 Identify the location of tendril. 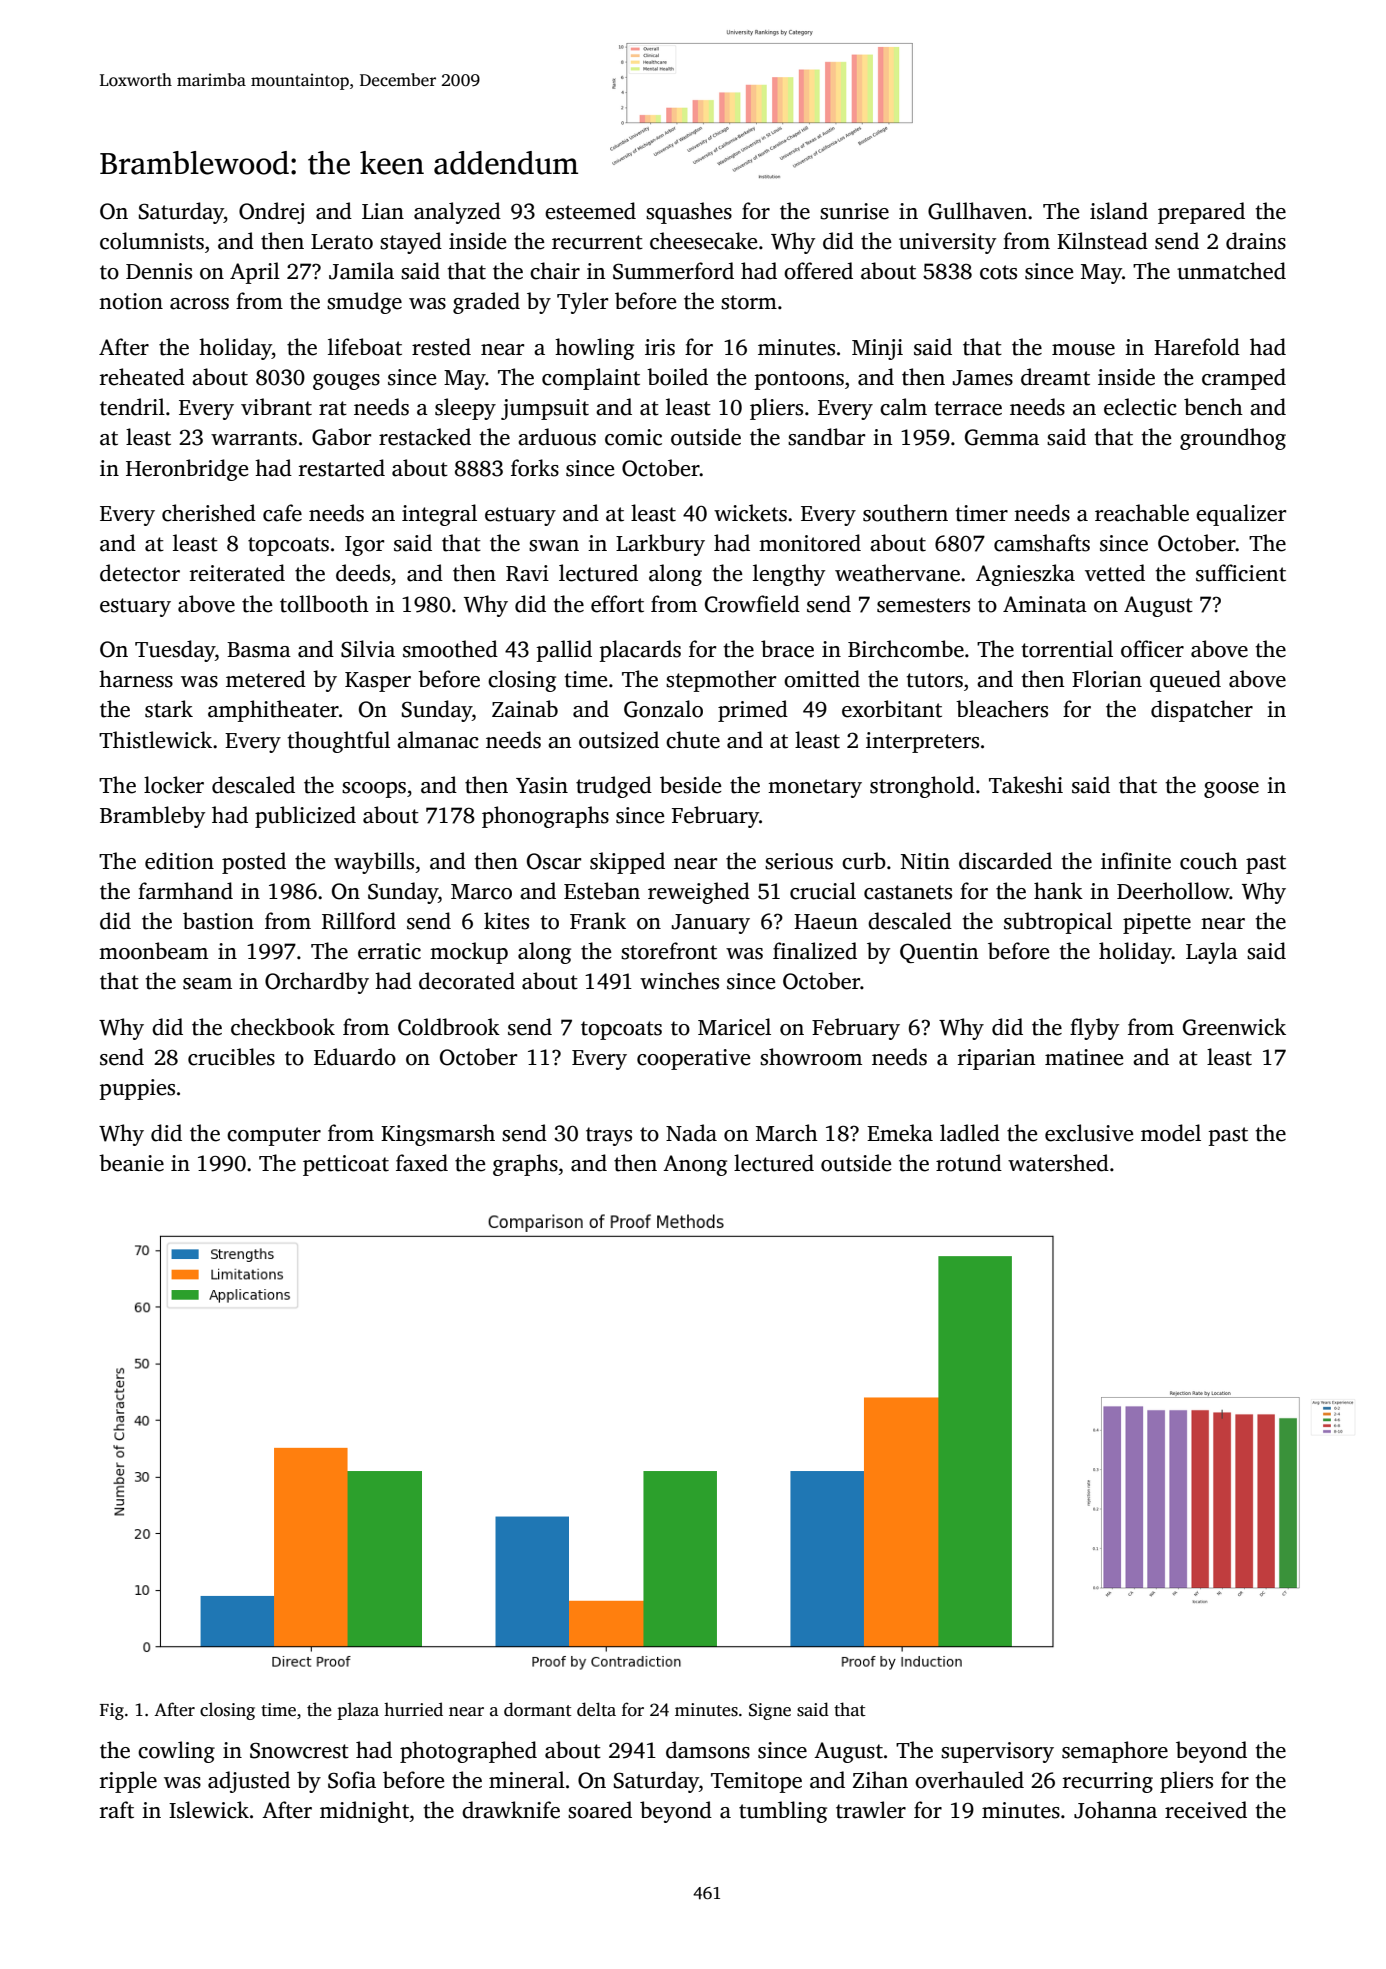
(132, 407).
